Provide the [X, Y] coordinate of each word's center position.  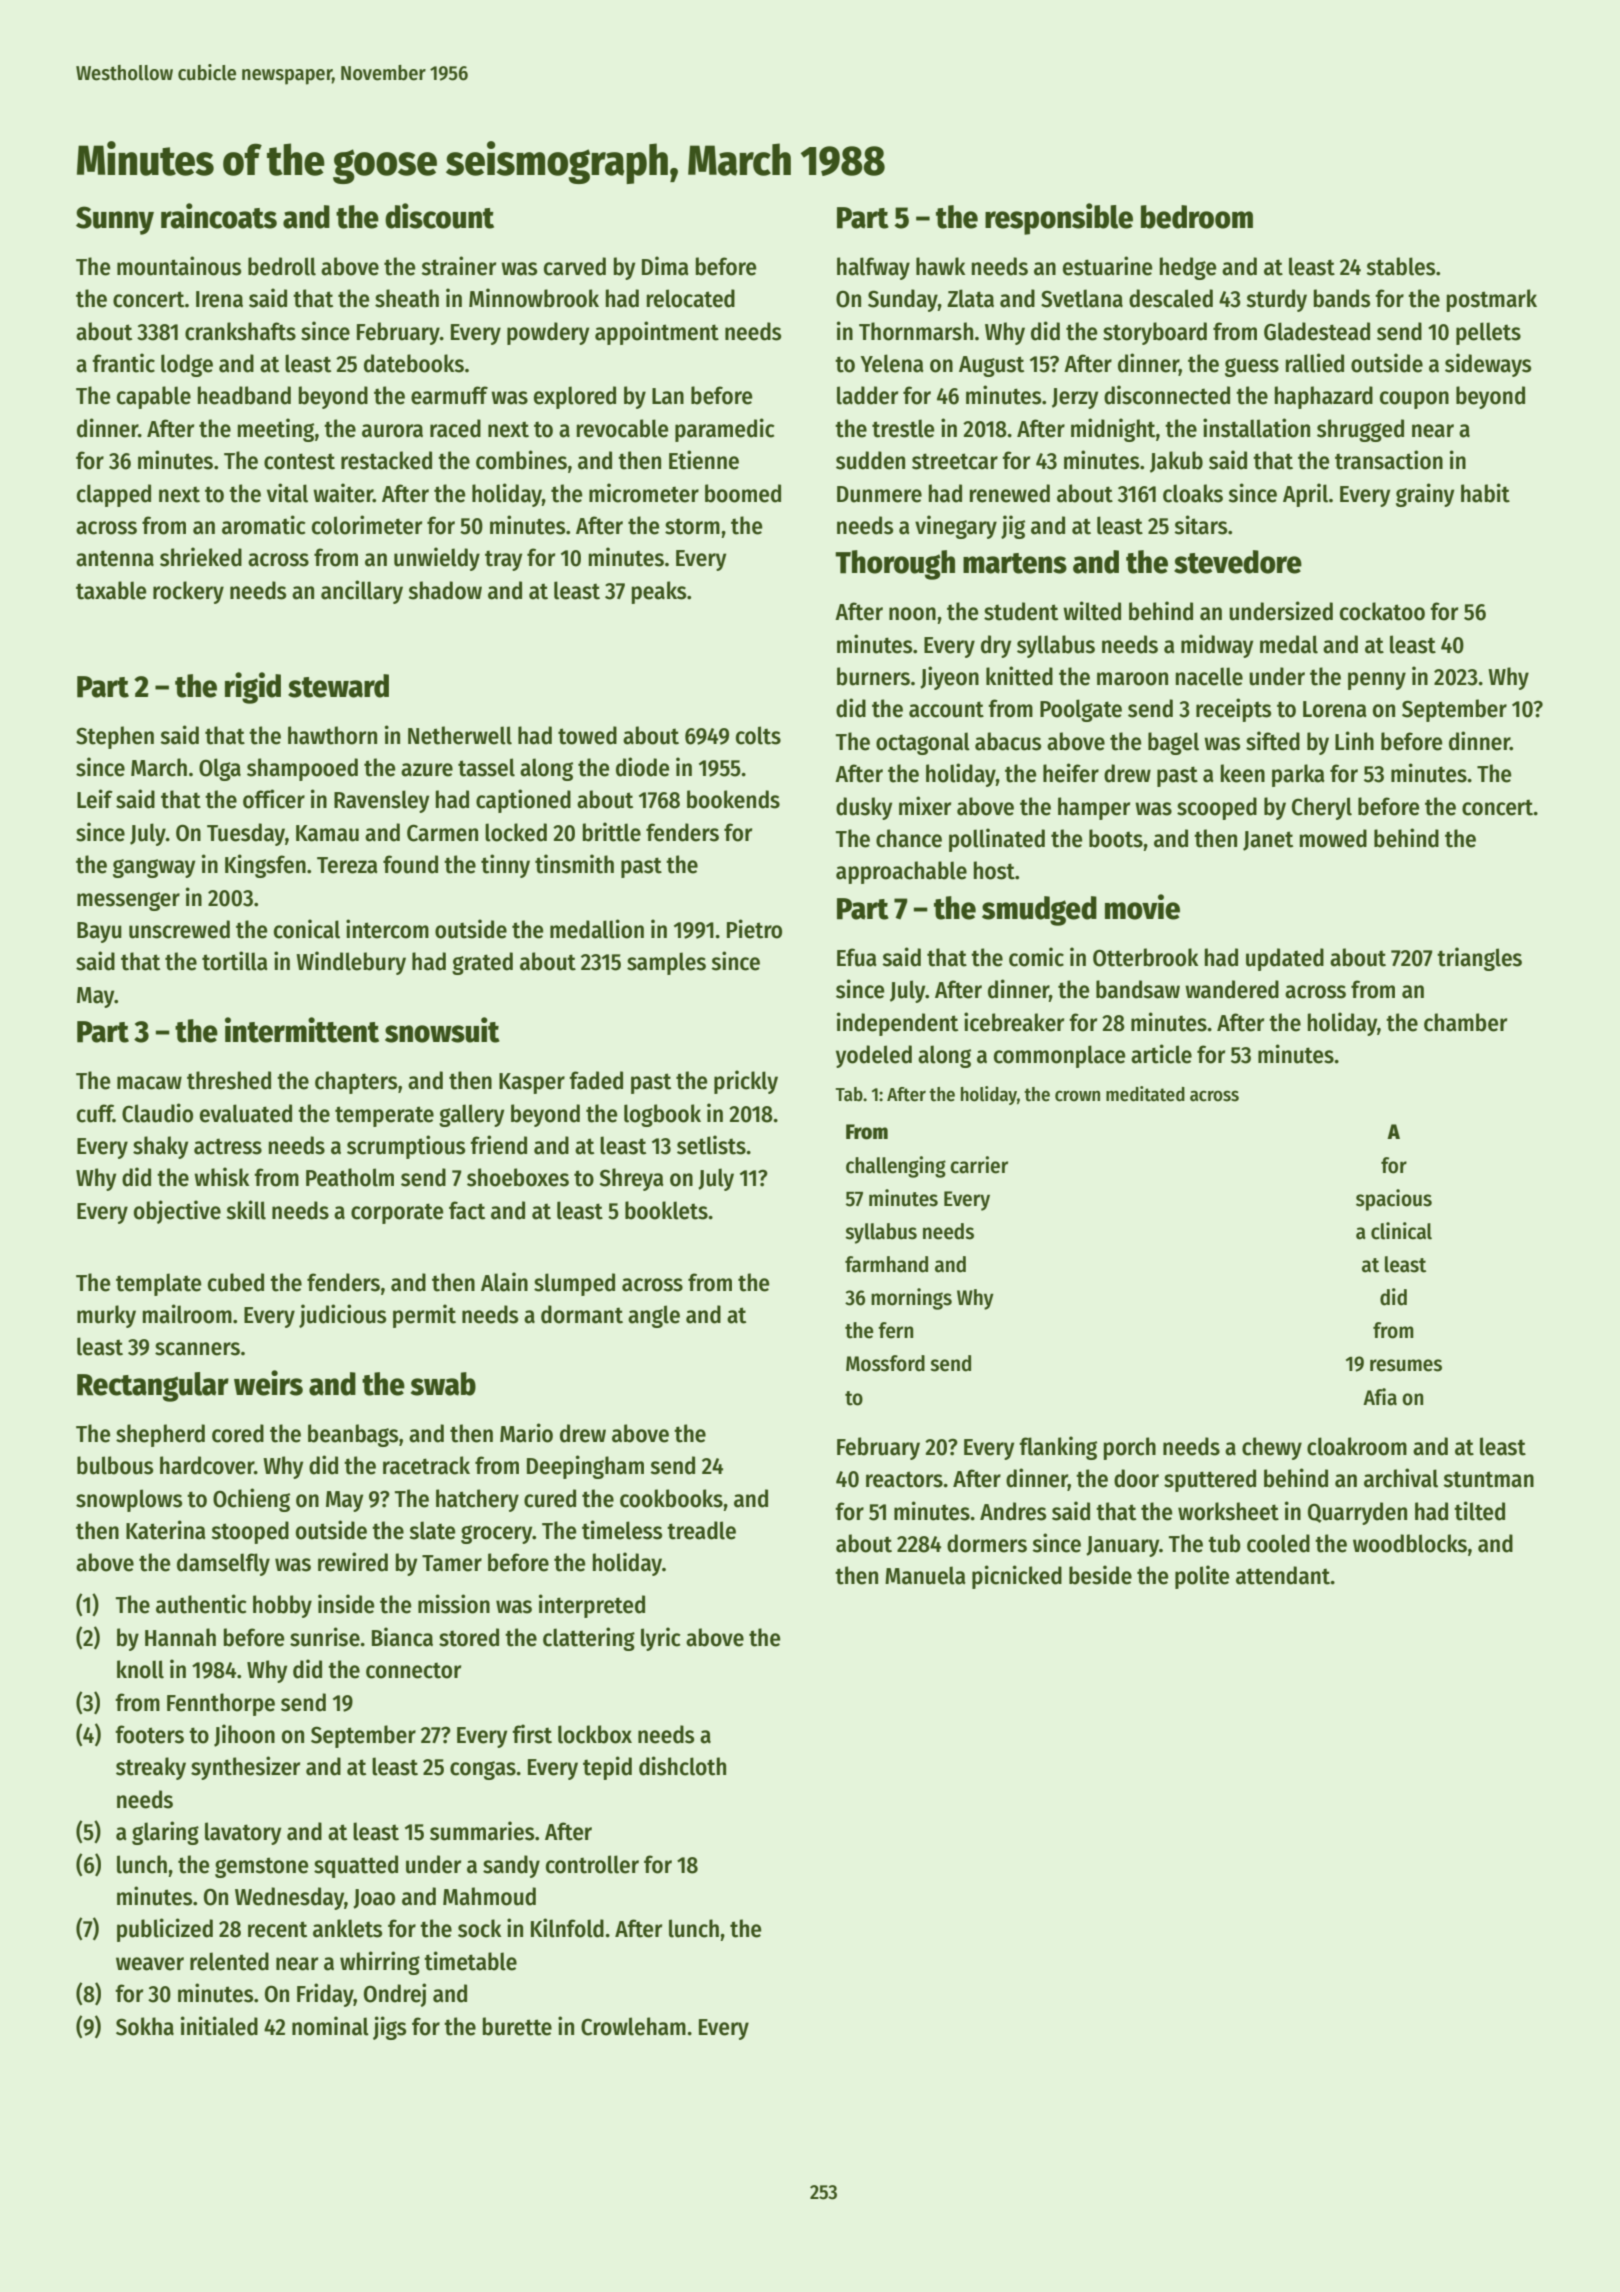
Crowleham [633, 2026]
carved [575, 266]
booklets [666, 1210]
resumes [1406, 1365]
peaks [659, 592]
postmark [1492, 300]
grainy [1425, 495]
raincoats [219, 216]
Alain [504, 1282]
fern [895, 1330]
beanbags [353, 1435]
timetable [470, 1961]
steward [338, 686]
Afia [1380, 1397]
